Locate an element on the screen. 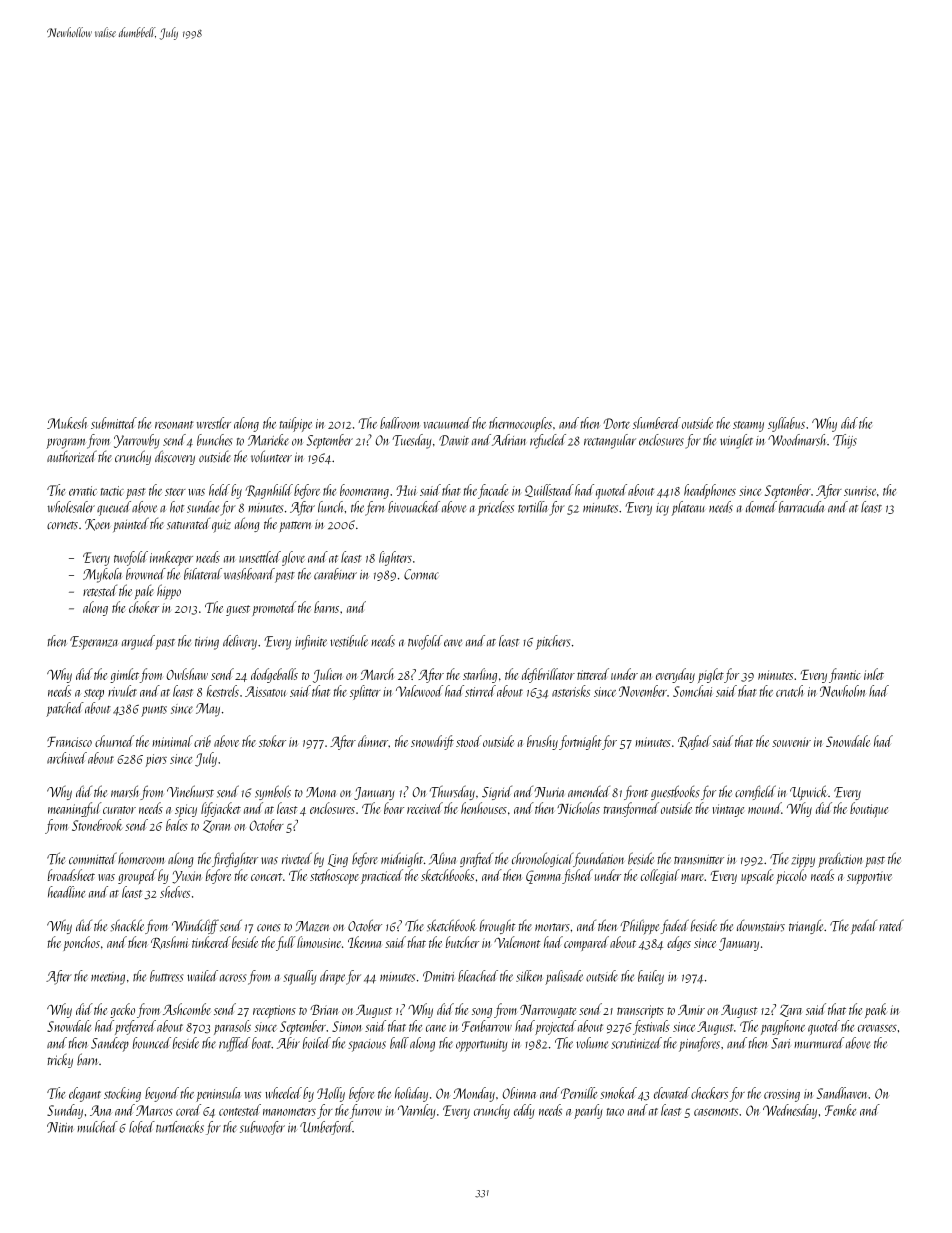  eave is located at coordinates (453, 643).
